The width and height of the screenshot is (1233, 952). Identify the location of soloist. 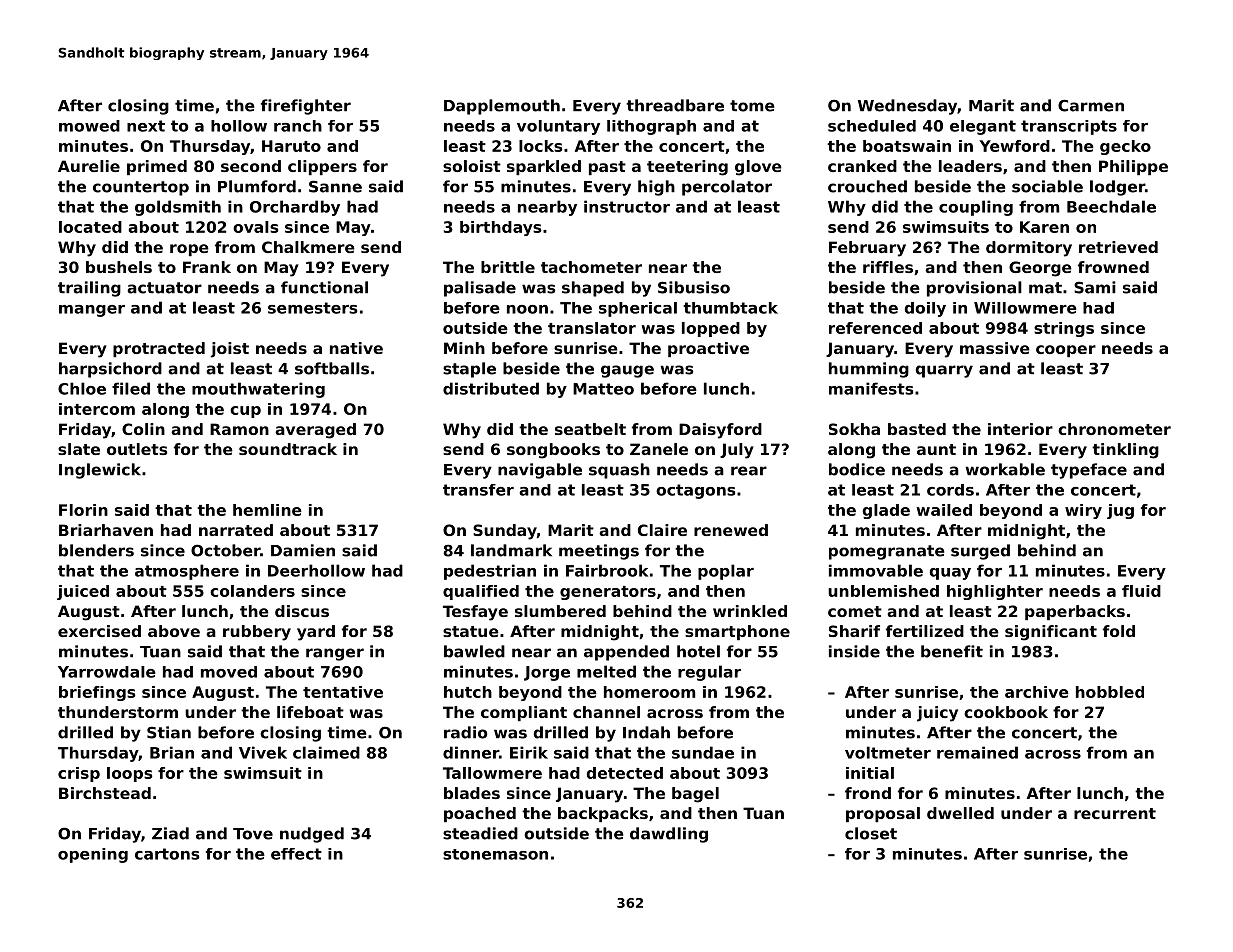
(472, 166).
